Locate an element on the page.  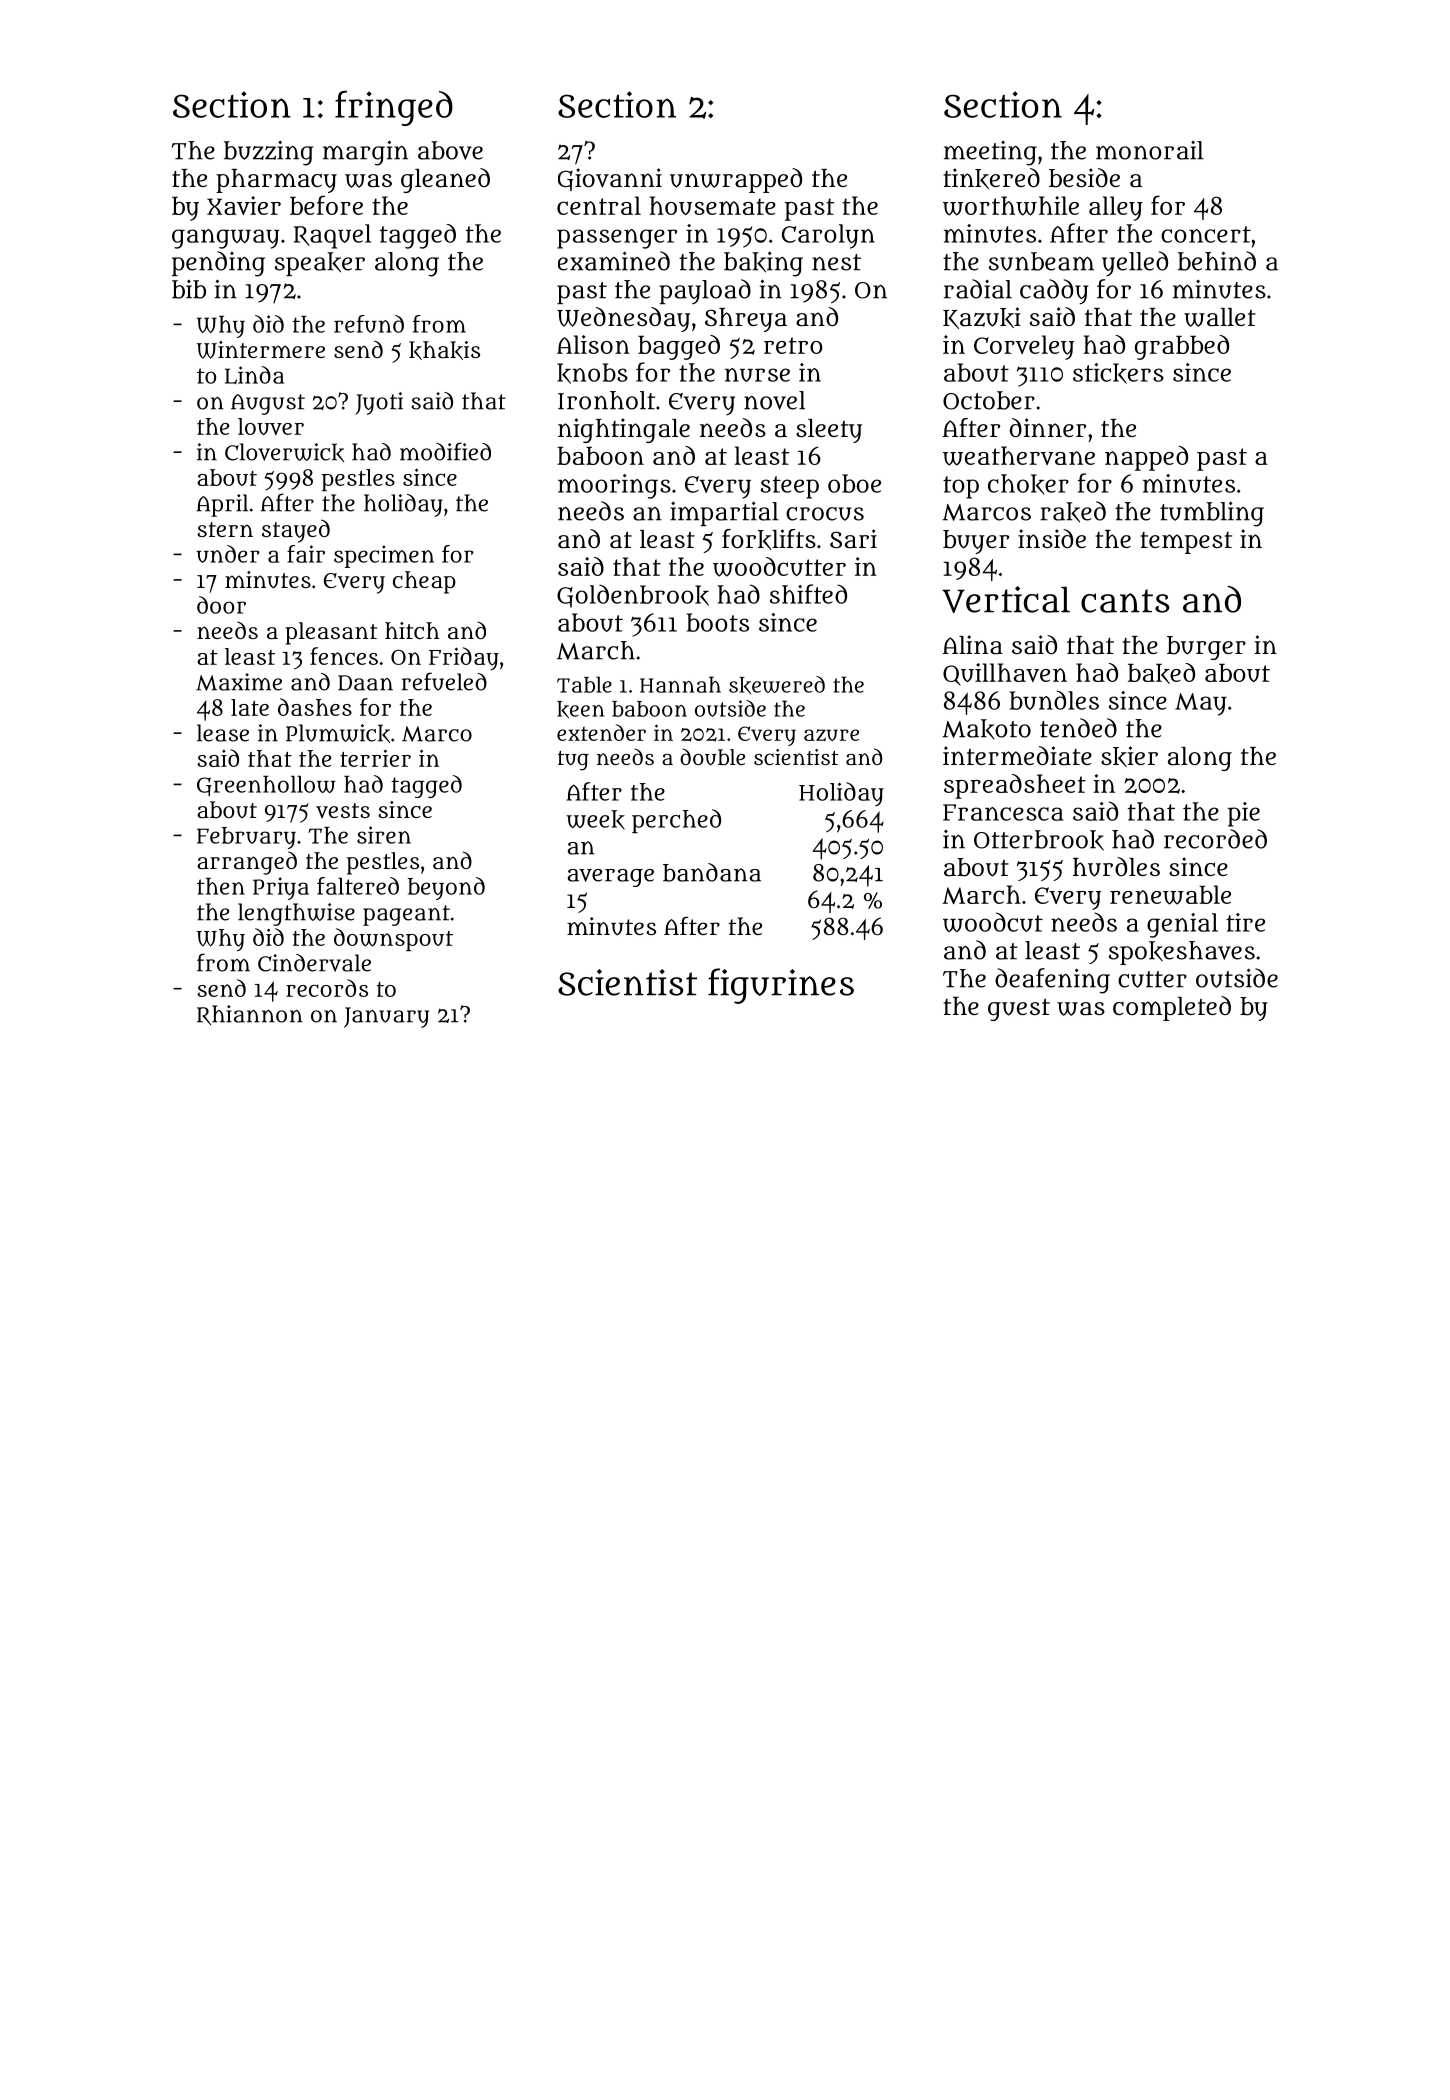
fringed is located at coordinates (394, 108).
